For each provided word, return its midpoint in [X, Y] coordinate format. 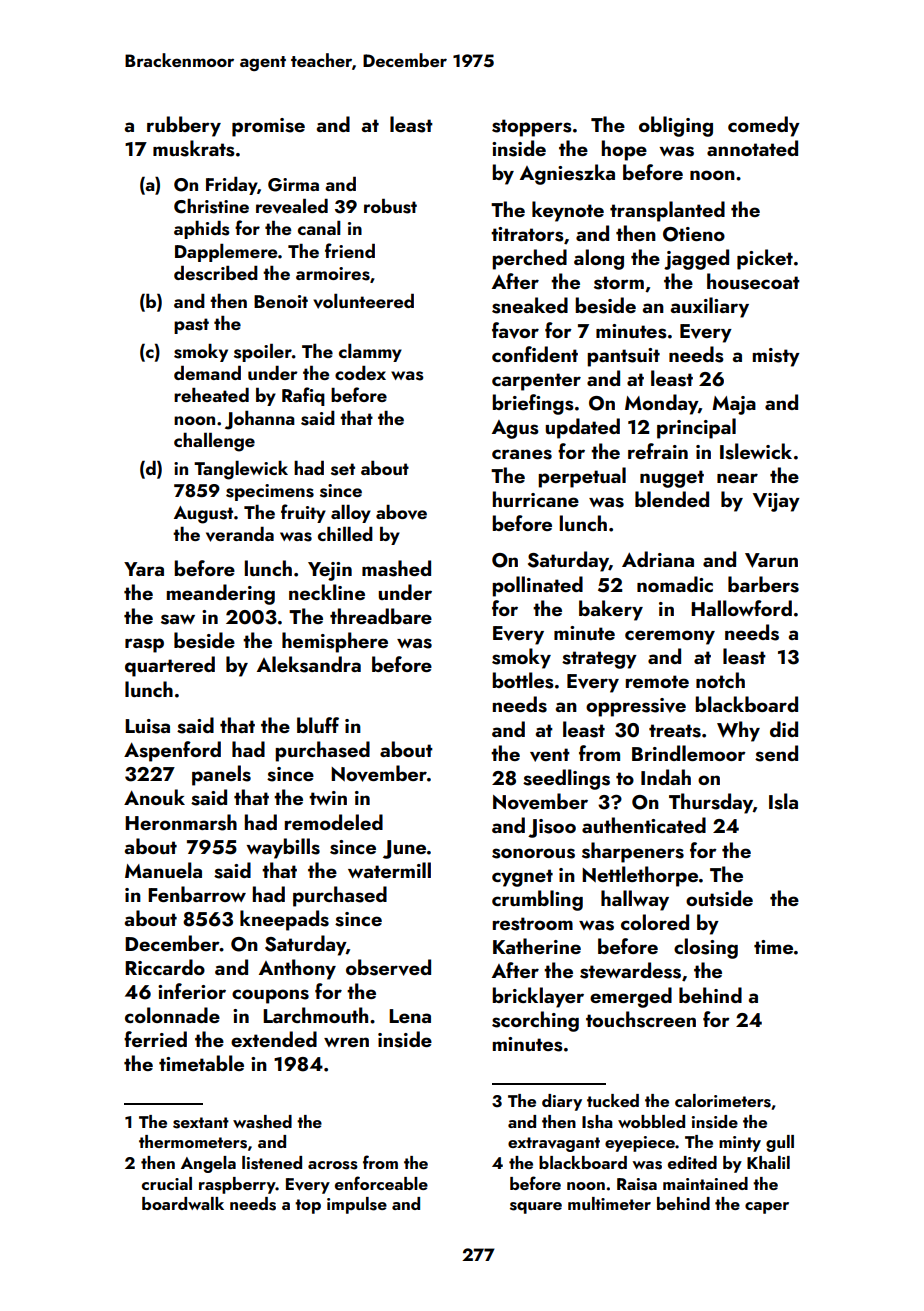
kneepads [284, 920]
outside [719, 898]
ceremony [670, 637]
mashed [396, 568]
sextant [201, 1123]
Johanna [260, 420]
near [737, 478]
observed [388, 967]
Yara [144, 569]
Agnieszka [567, 174]
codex [360, 373]
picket [765, 259]
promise [268, 127]
